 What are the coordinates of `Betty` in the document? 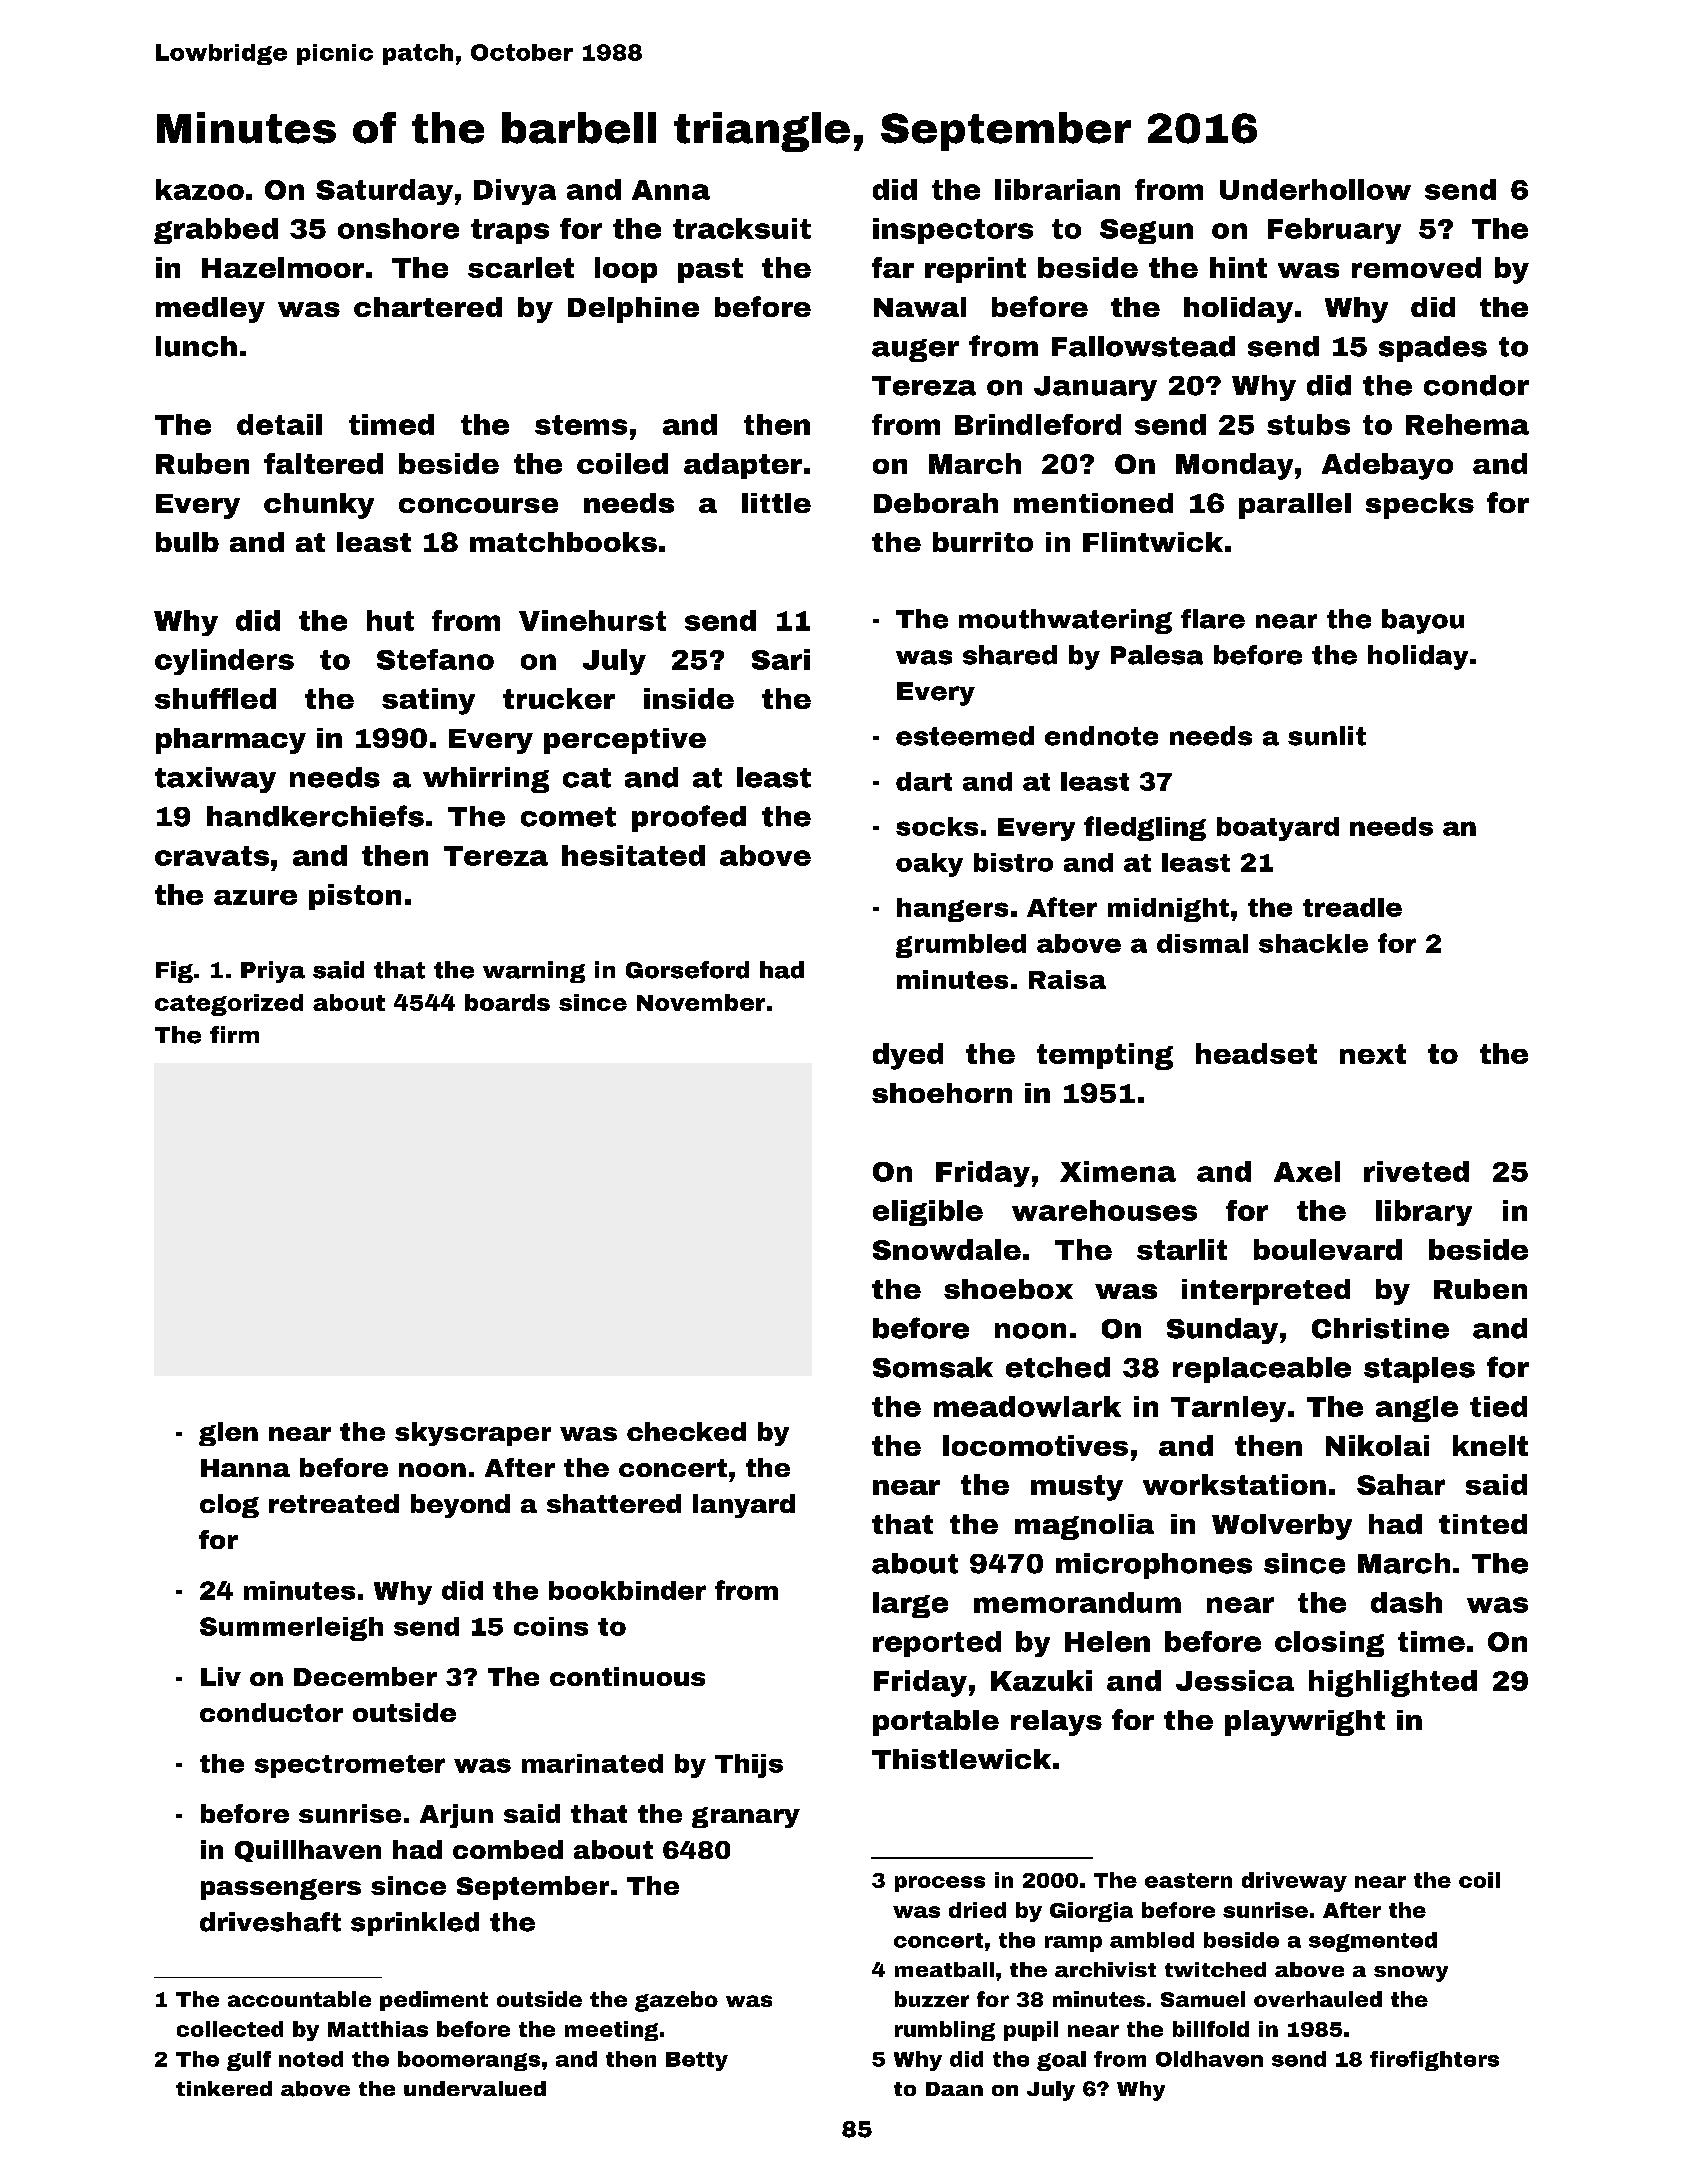 It's located at (697, 2061).
